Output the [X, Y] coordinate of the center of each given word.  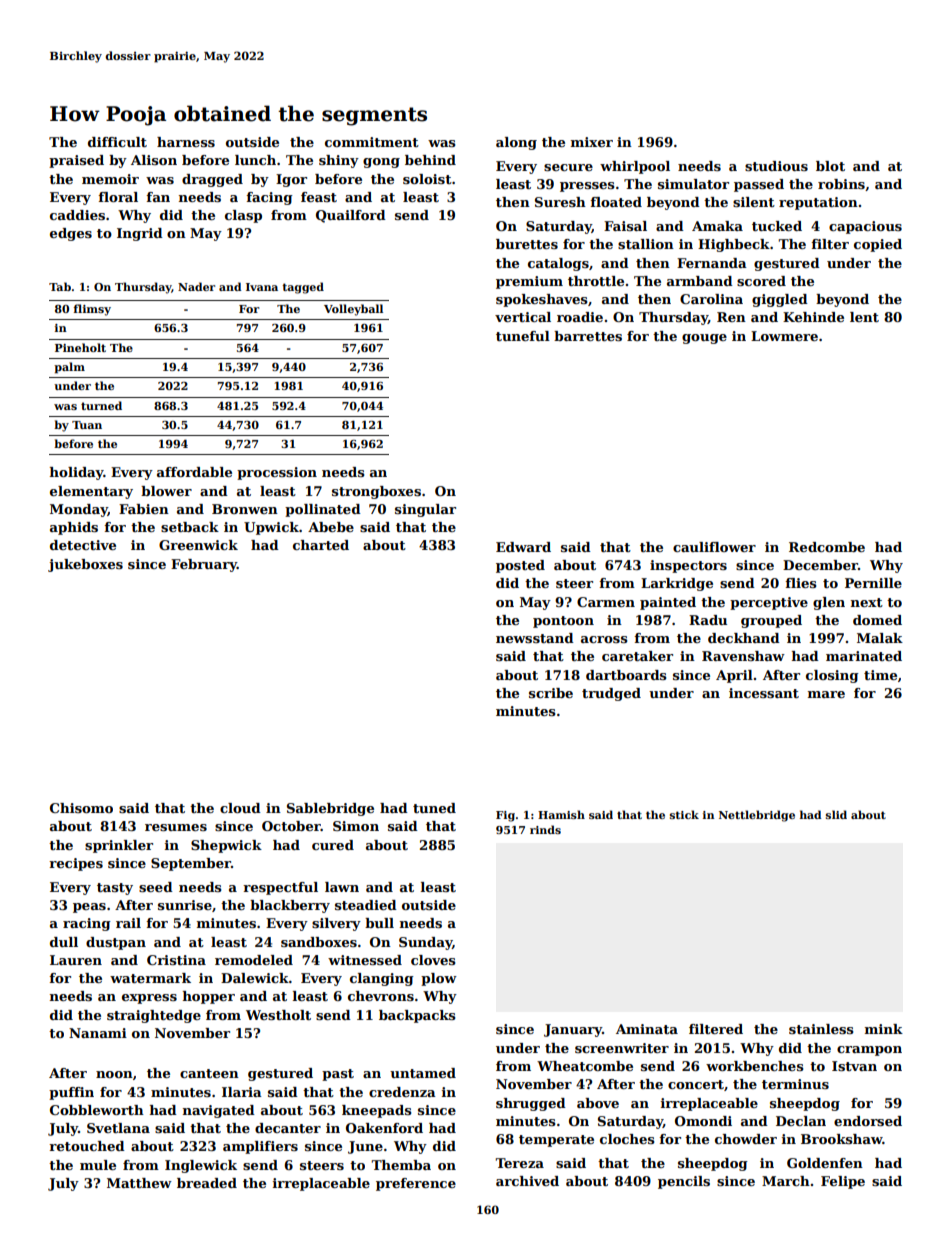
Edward [523, 547]
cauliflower [714, 547]
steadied [366, 905]
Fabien [144, 509]
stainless [821, 1029]
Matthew [139, 1183]
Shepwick [226, 846]
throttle [596, 281]
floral [118, 197]
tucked [777, 226]
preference [416, 1184]
